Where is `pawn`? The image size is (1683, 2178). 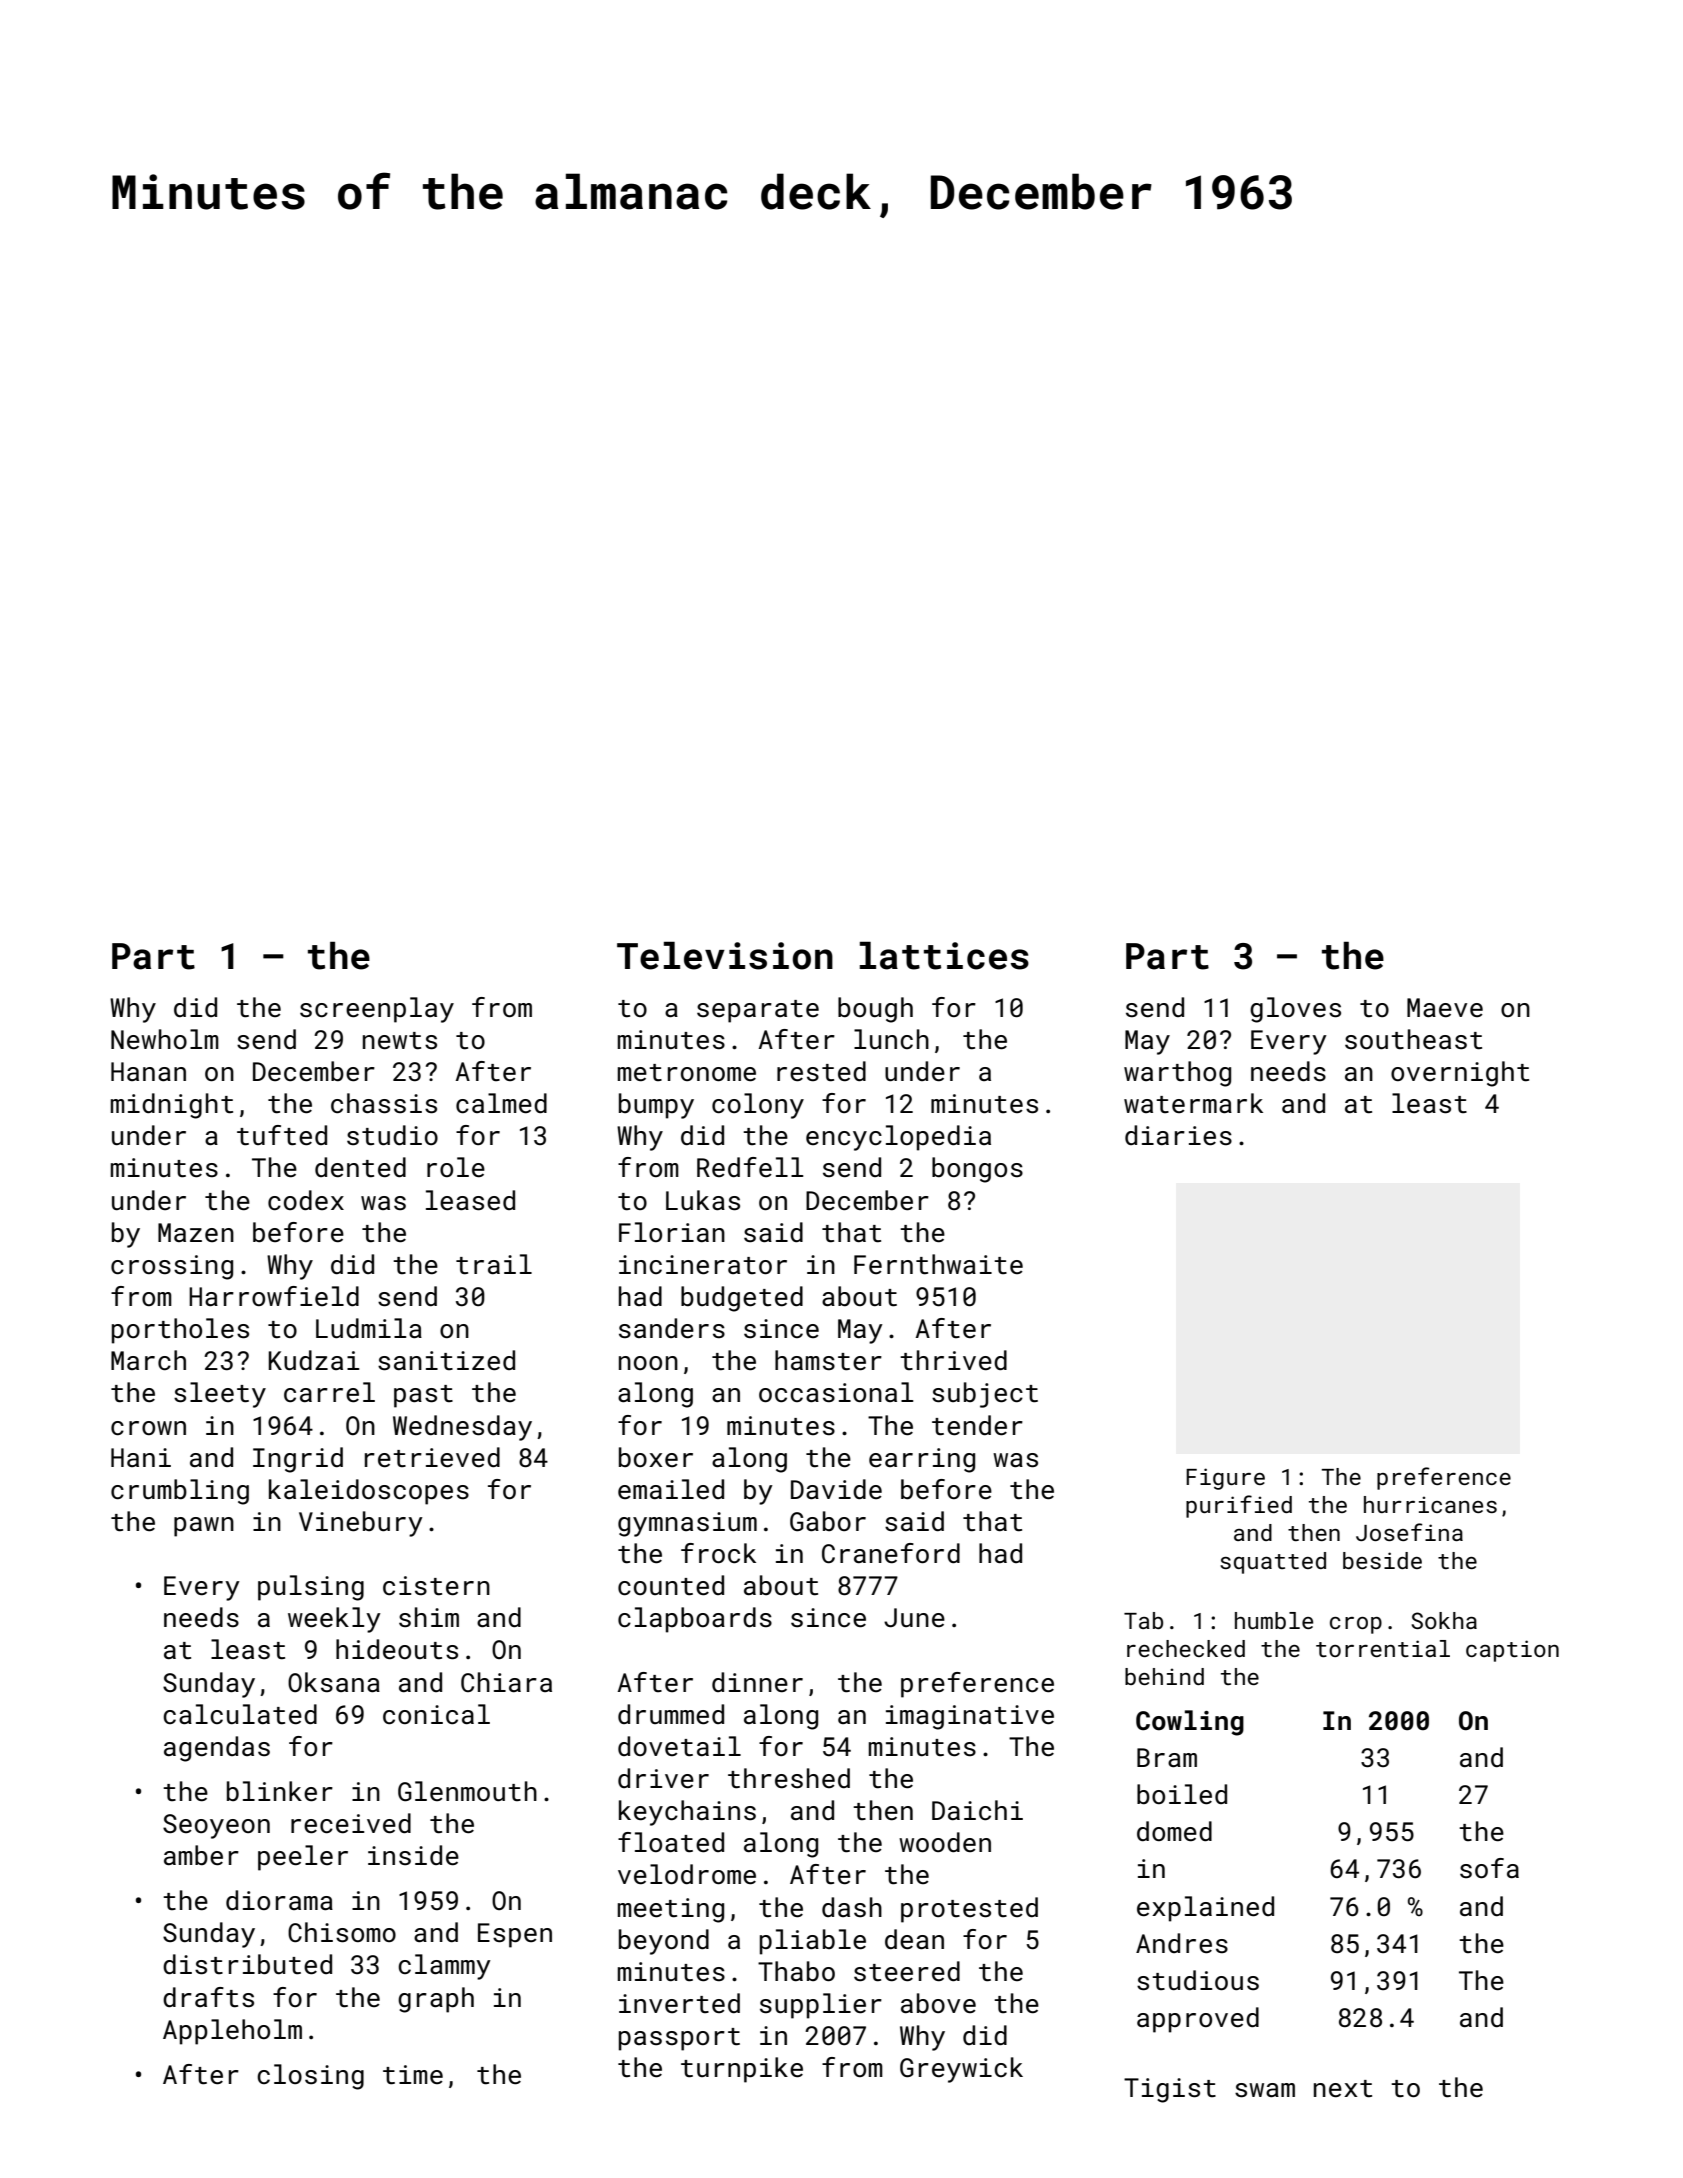 pawn is located at coordinates (204, 1527).
